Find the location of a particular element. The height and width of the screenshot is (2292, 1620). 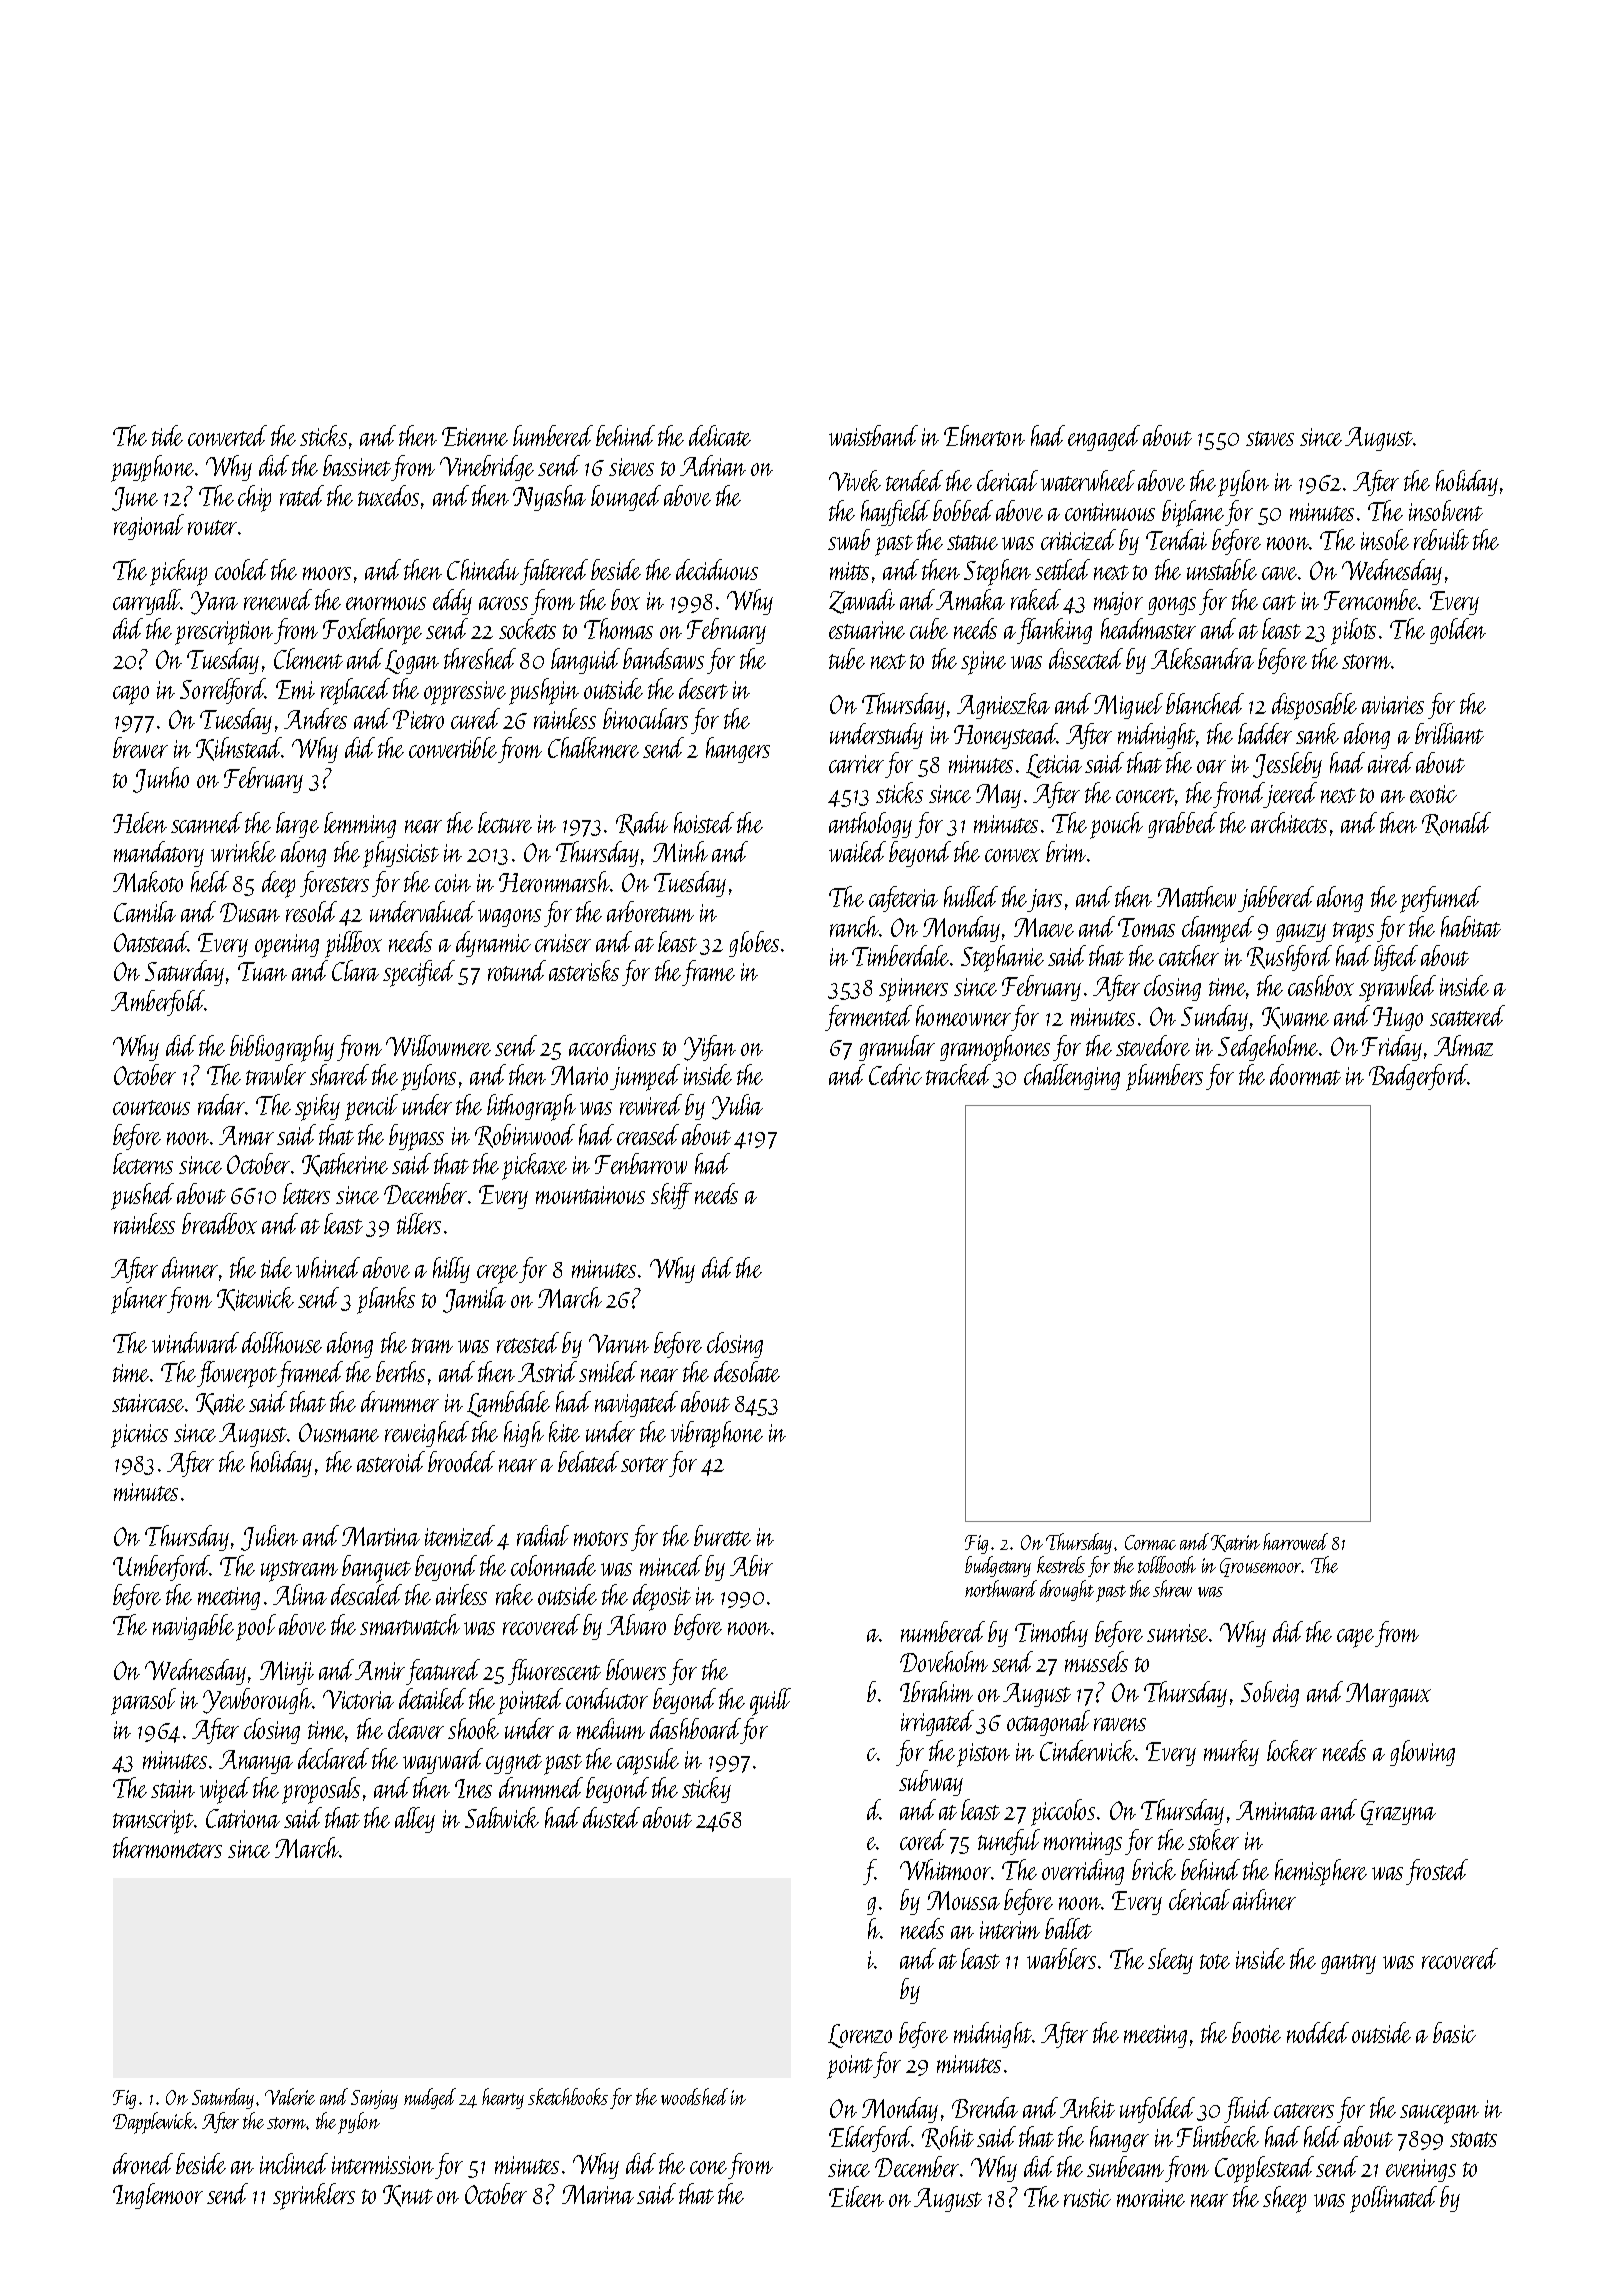

hemisphere is located at coordinates (1321, 1872).
